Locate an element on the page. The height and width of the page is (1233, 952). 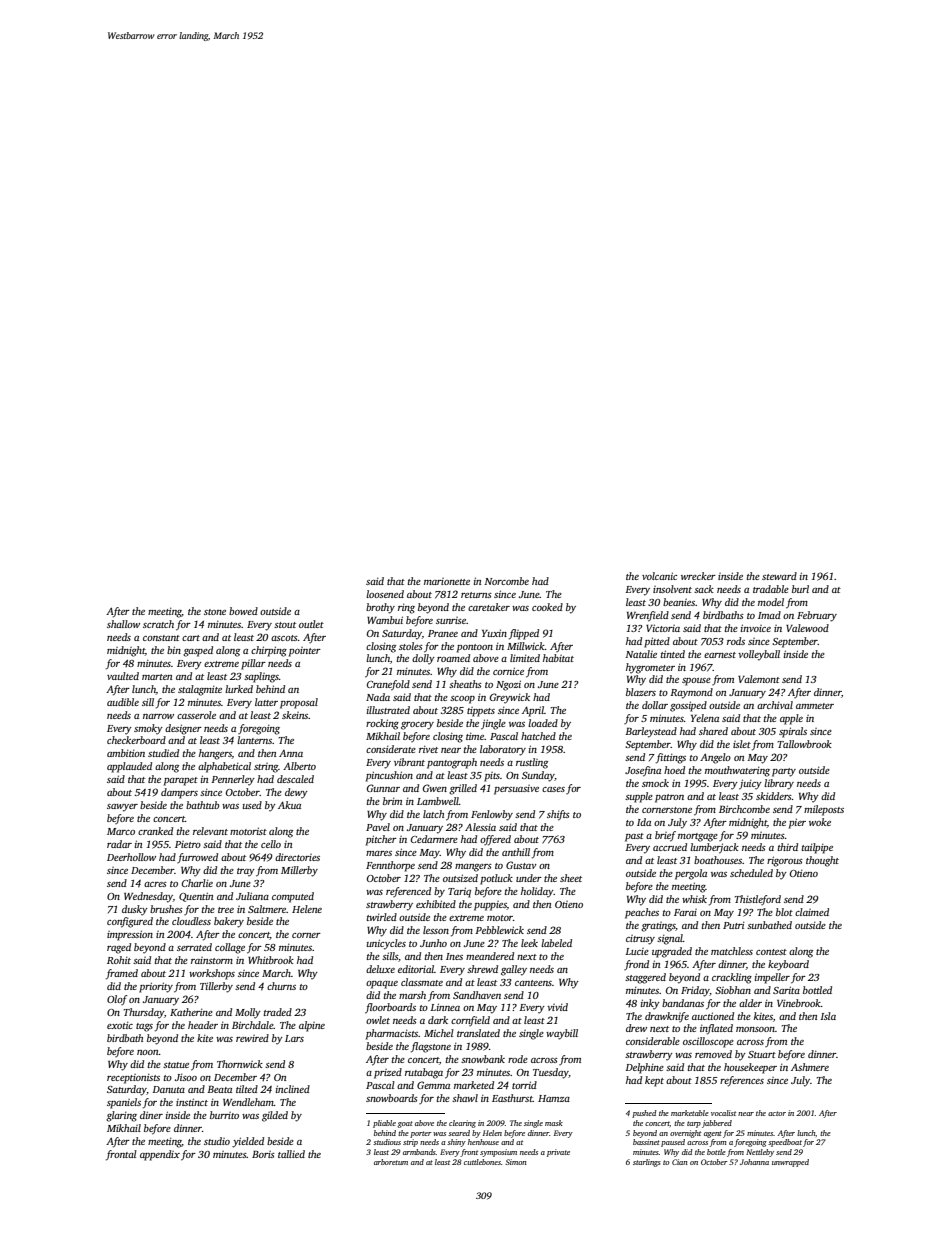
mileposts is located at coordinates (824, 810).
